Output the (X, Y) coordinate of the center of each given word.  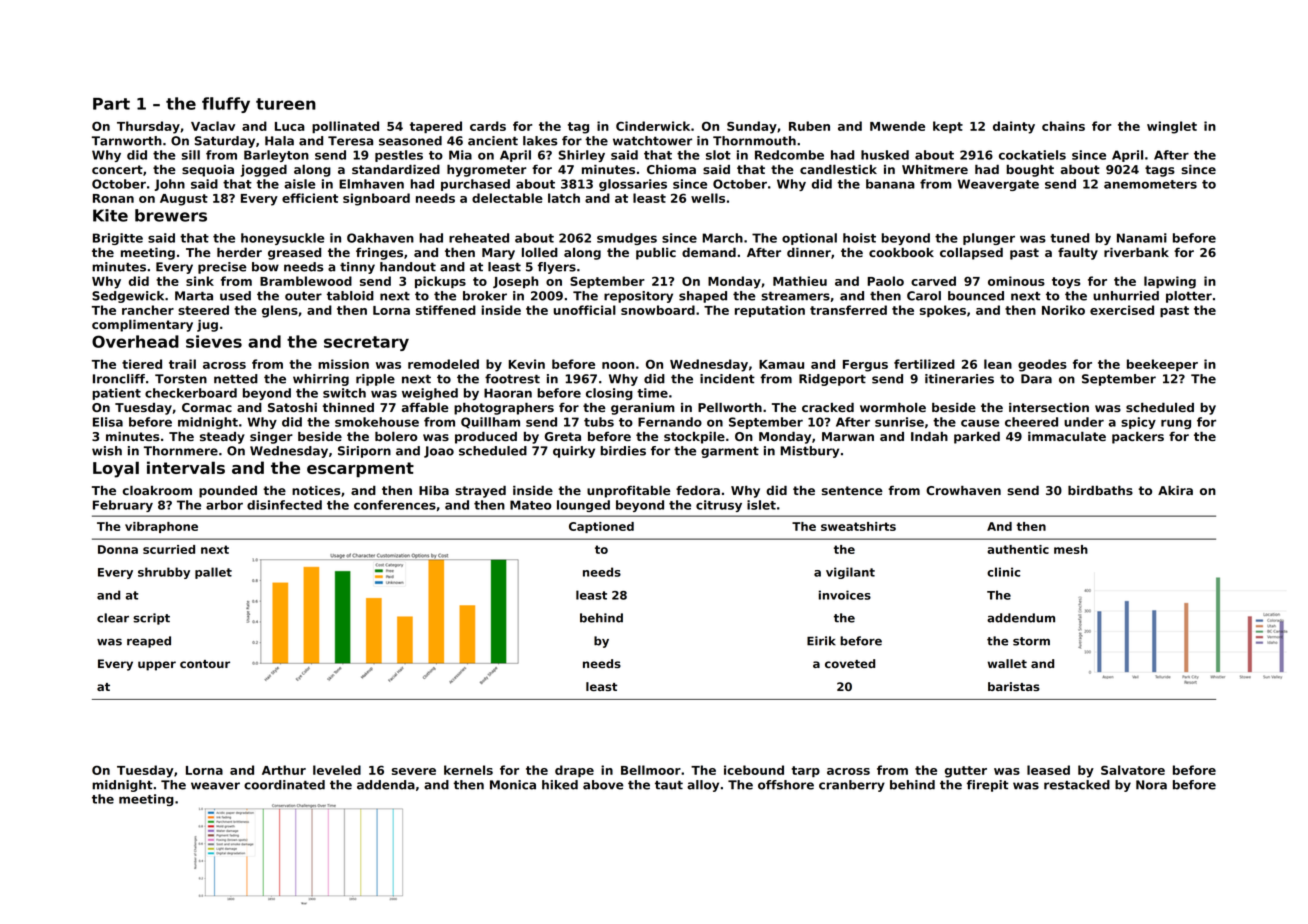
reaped (149, 642)
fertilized (924, 364)
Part (111, 104)
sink (200, 281)
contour (205, 664)
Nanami (1142, 238)
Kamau (781, 364)
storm (1031, 641)
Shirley (582, 156)
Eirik (821, 641)
